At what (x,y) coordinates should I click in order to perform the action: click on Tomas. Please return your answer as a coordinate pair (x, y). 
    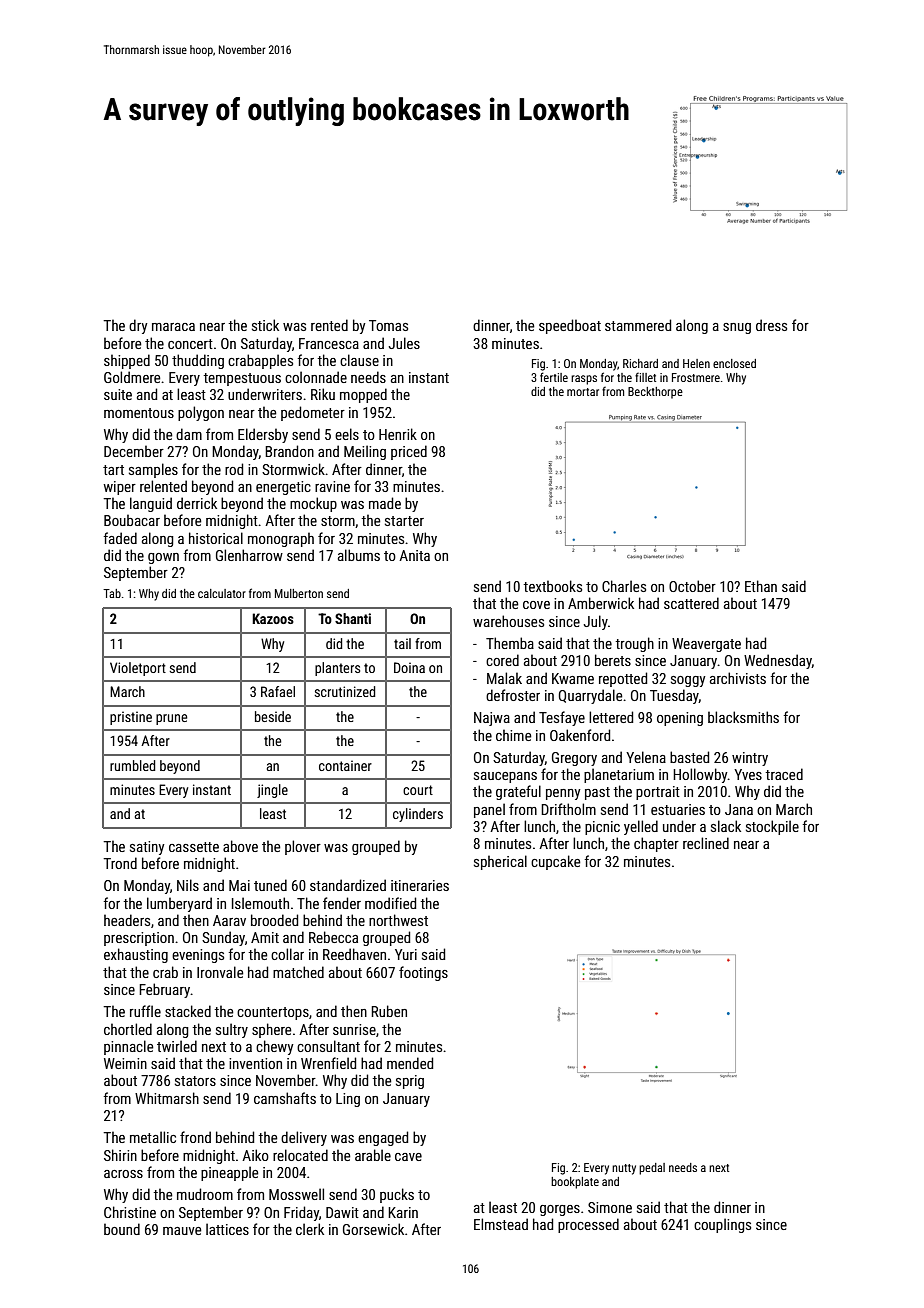
    Looking at the image, I should click on (388, 325).
